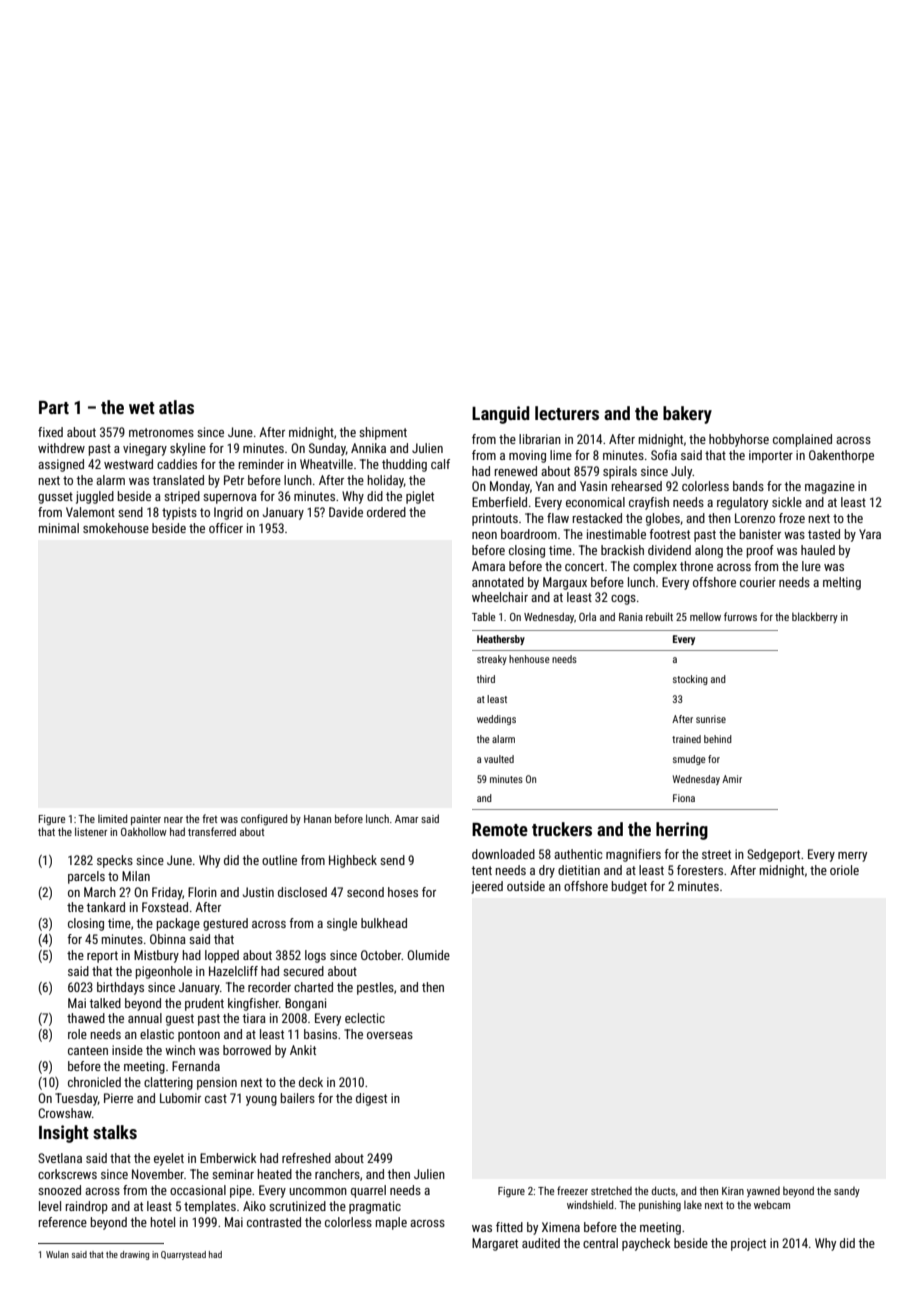 This screenshot has width=924, height=1308. What do you see at coordinates (177, 464) in the screenshot?
I see `caddies` at bounding box center [177, 464].
